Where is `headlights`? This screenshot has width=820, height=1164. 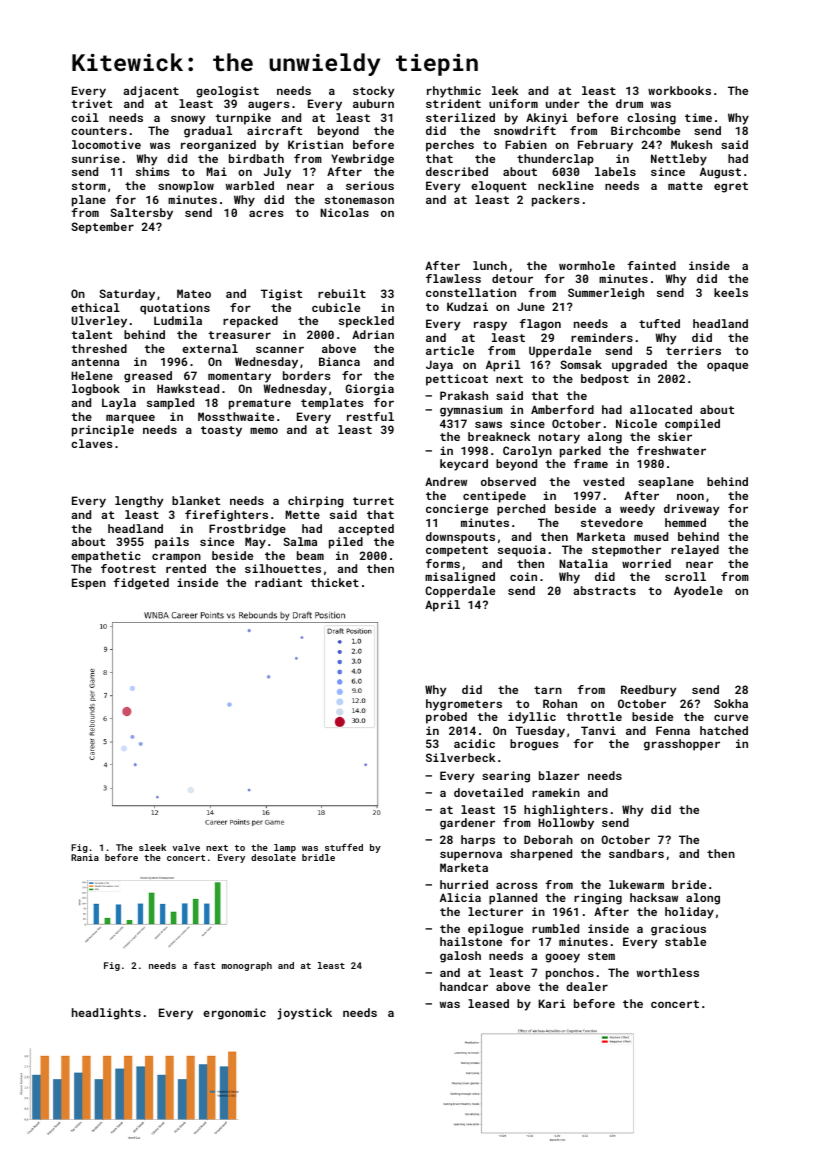 headlights is located at coordinates (106, 1014).
